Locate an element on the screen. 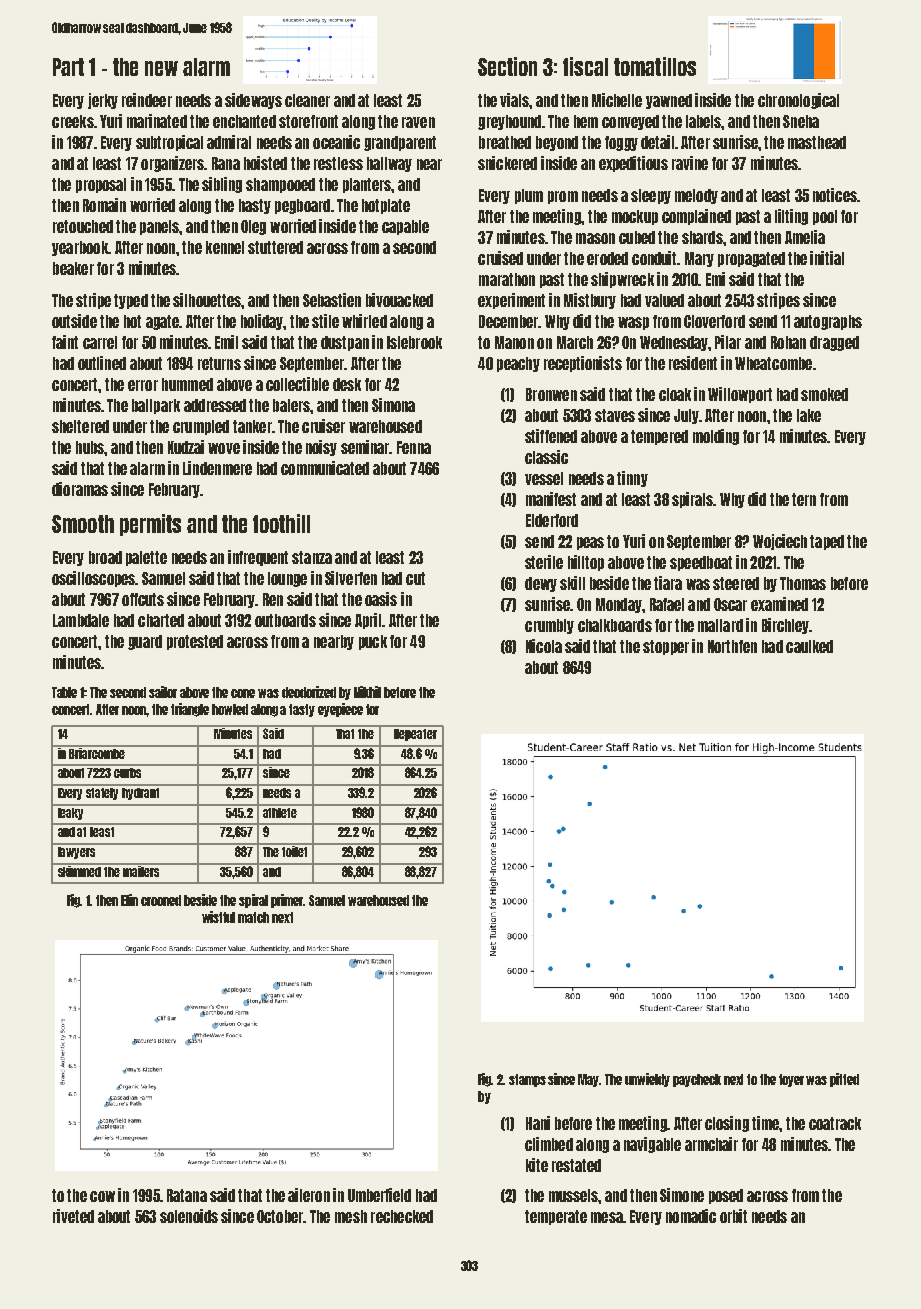 The image size is (921, 1309). stamps is located at coordinates (527, 1080).
